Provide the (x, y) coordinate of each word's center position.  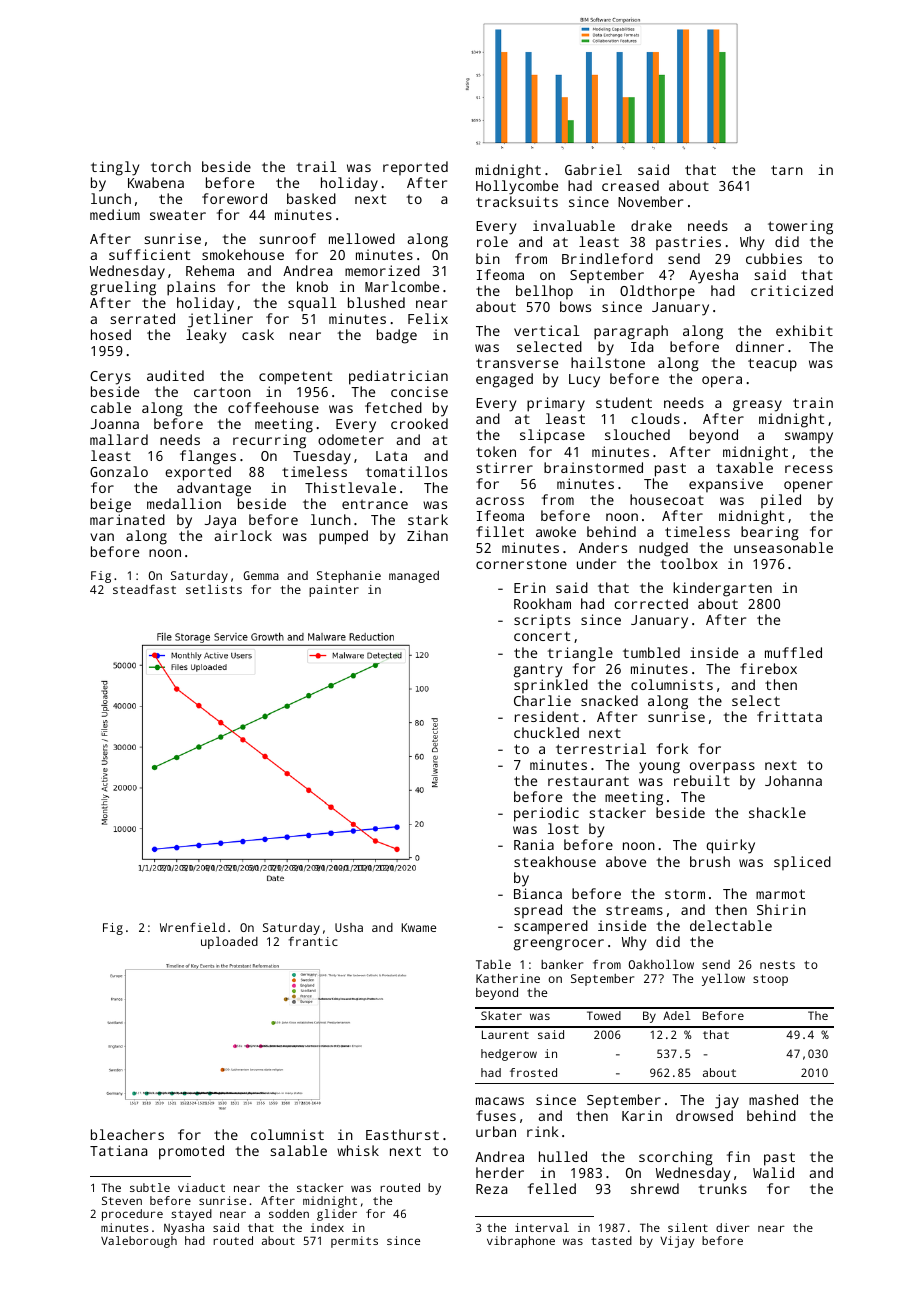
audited (175, 375)
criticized (792, 290)
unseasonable (783, 547)
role (492, 241)
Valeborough (139, 1242)
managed (414, 577)
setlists (214, 589)
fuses (496, 1115)
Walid (773, 1172)
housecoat (667, 499)
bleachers (127, 1134)
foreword (234, 198)
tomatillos (406, 471)
